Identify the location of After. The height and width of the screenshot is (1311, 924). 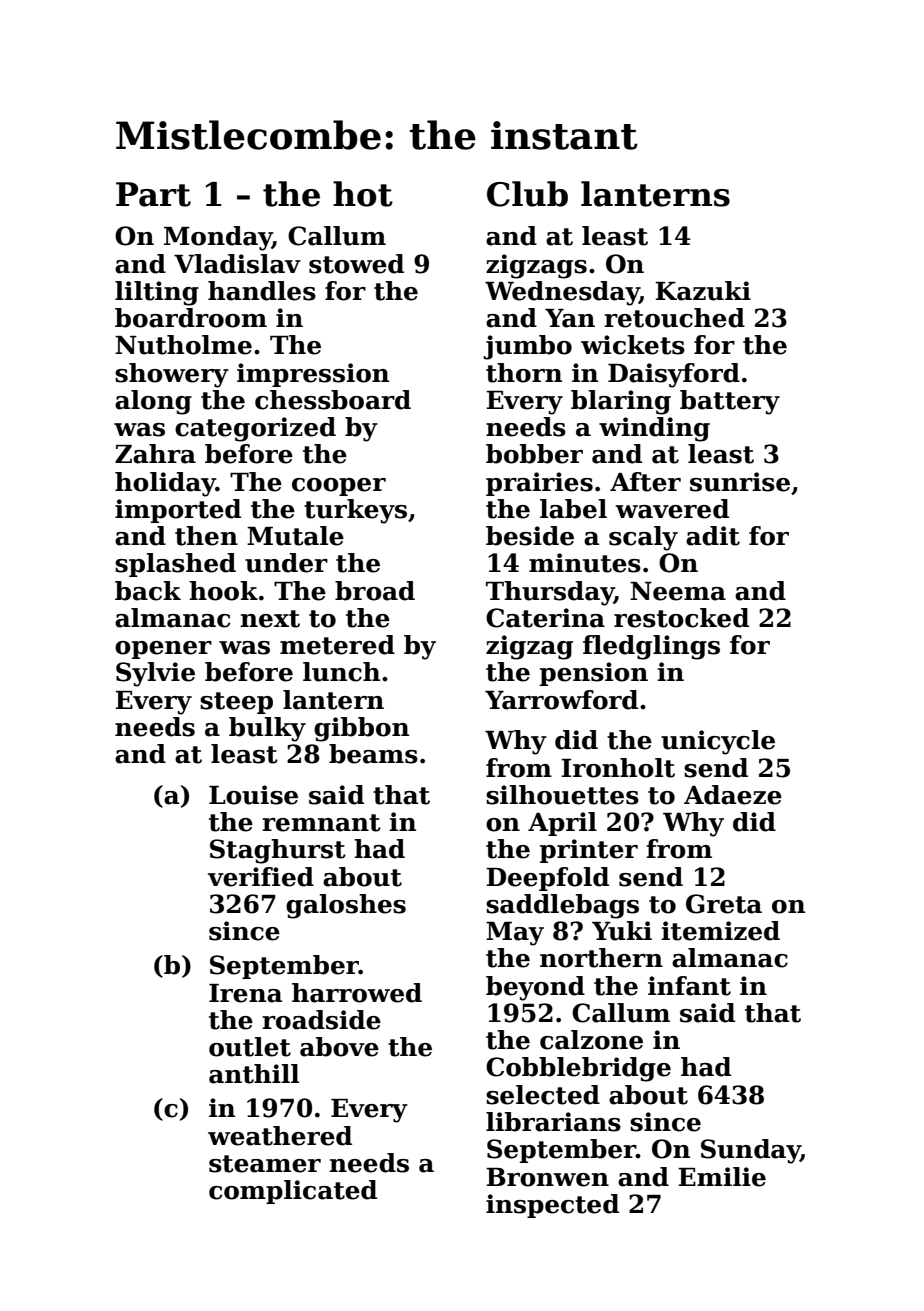
(645, 482).
